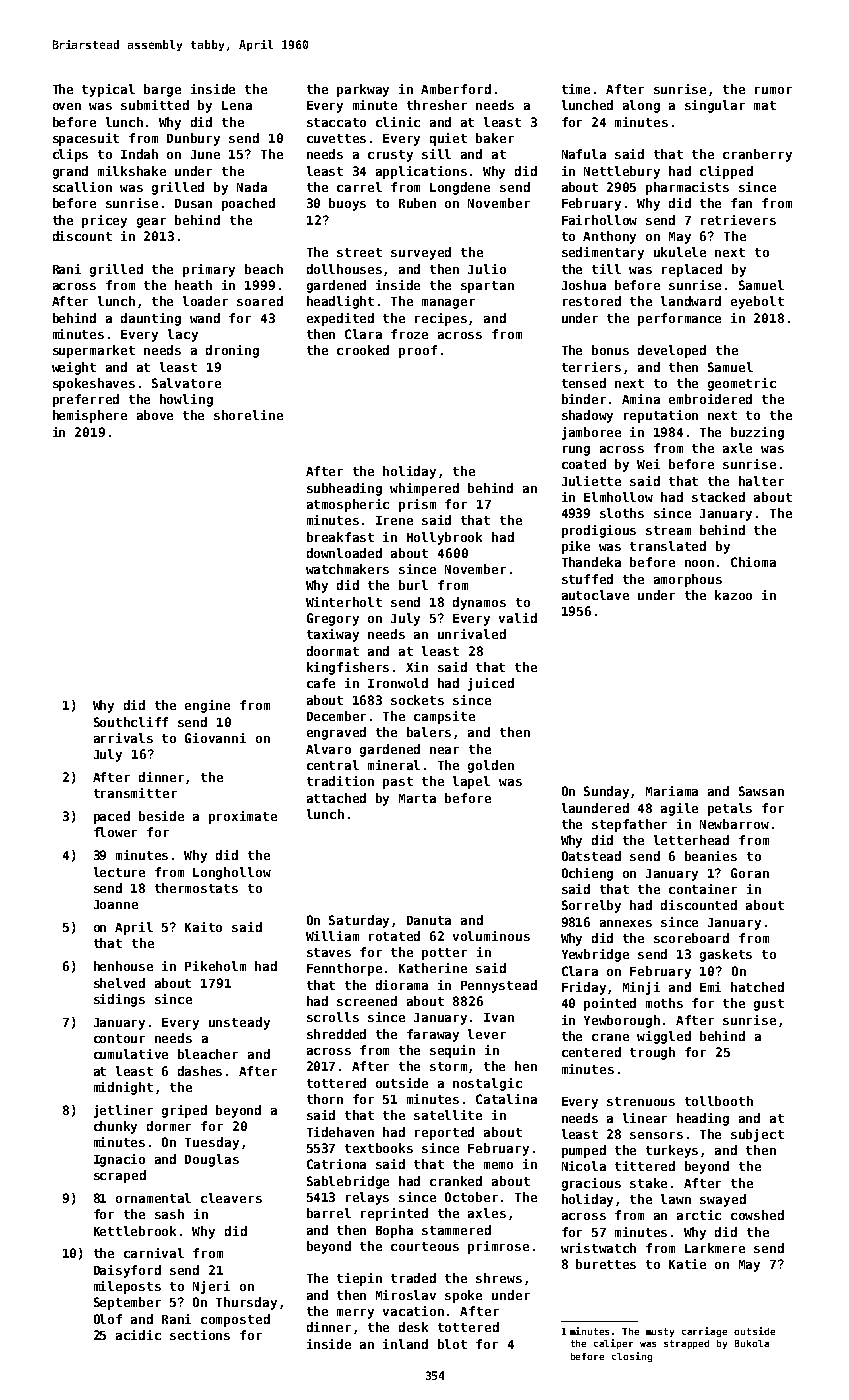 This screenshot has height=1400, width=849. Describe the element at coordinates (757, 987) in the screenshot. I see `hatched` at that location.
